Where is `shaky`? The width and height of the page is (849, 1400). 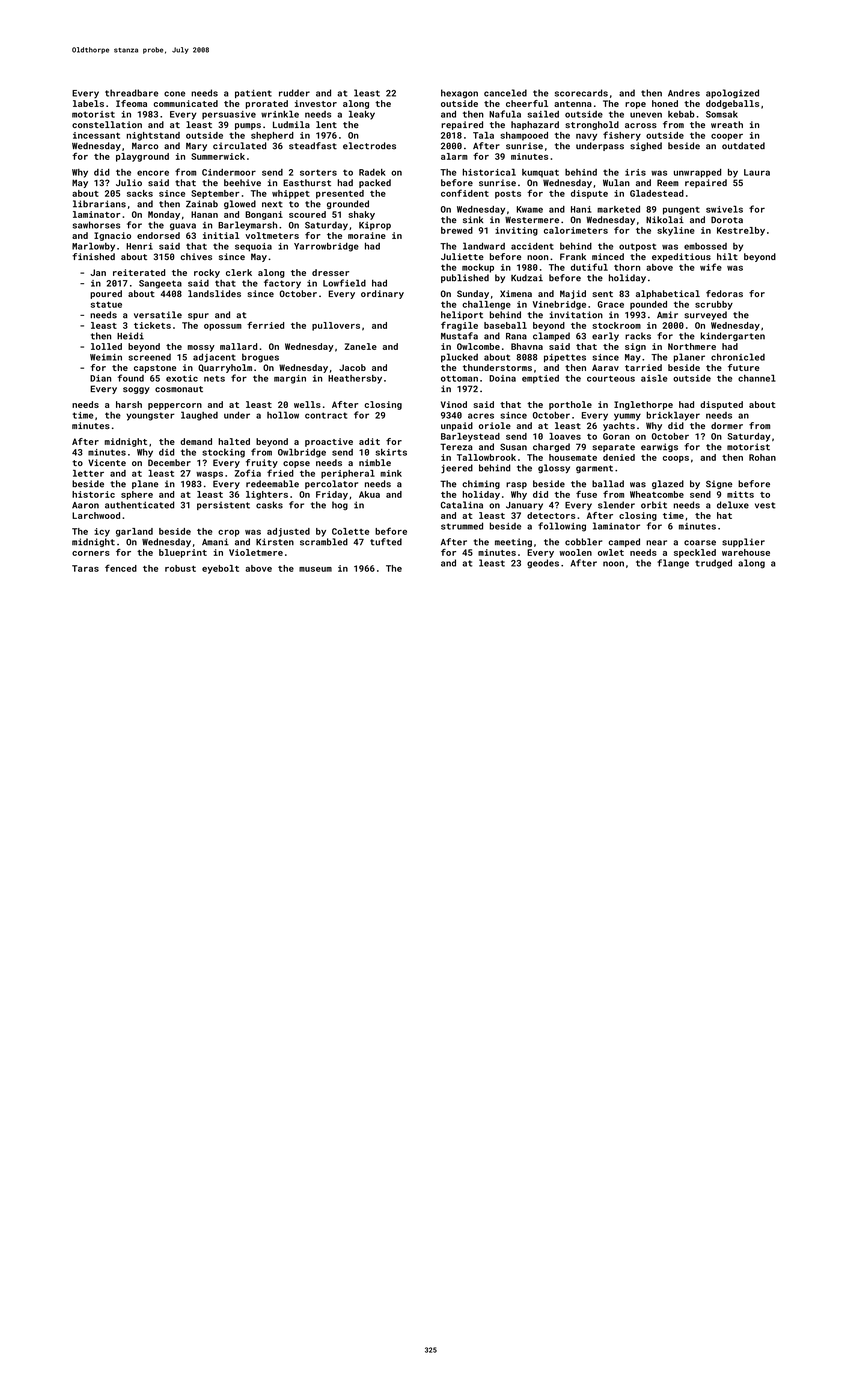
shaky is located at coordinates (361, 215).
